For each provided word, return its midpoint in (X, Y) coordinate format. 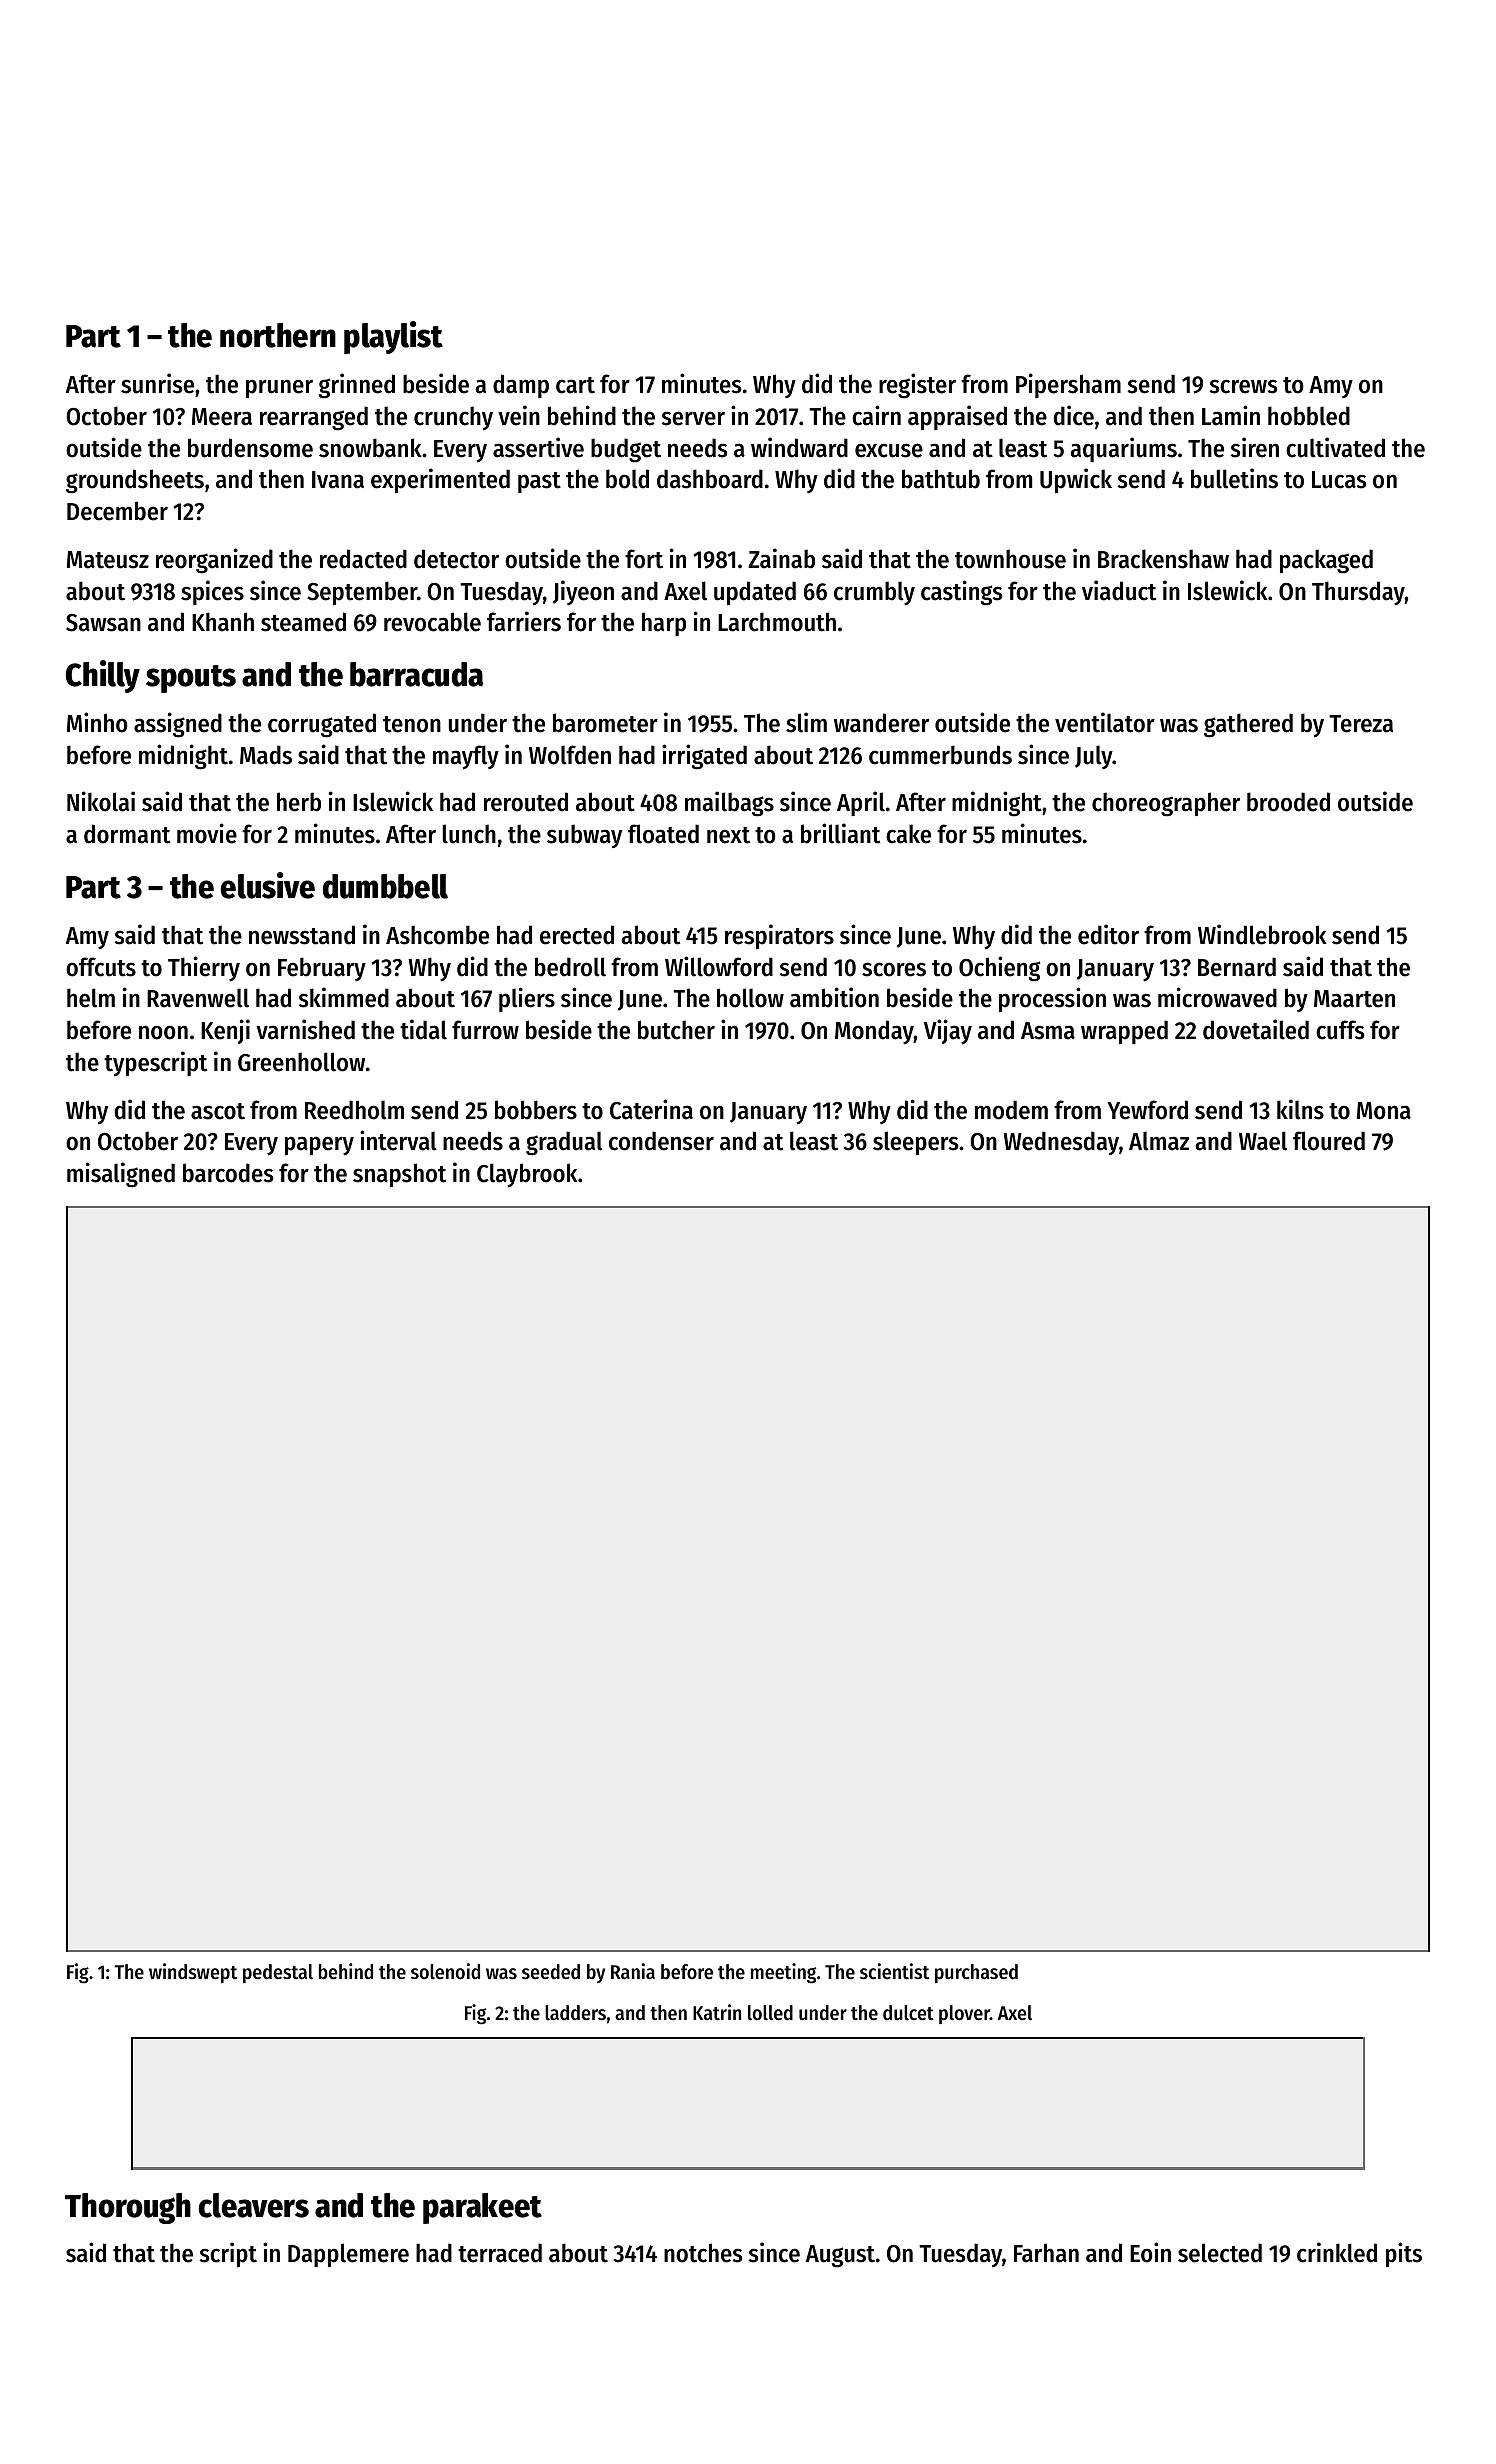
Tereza (1361, 724)
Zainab (781, 558)
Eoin (1150, 2252)
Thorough (128, 2208)
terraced (500, 2253)
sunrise (157, 383)
